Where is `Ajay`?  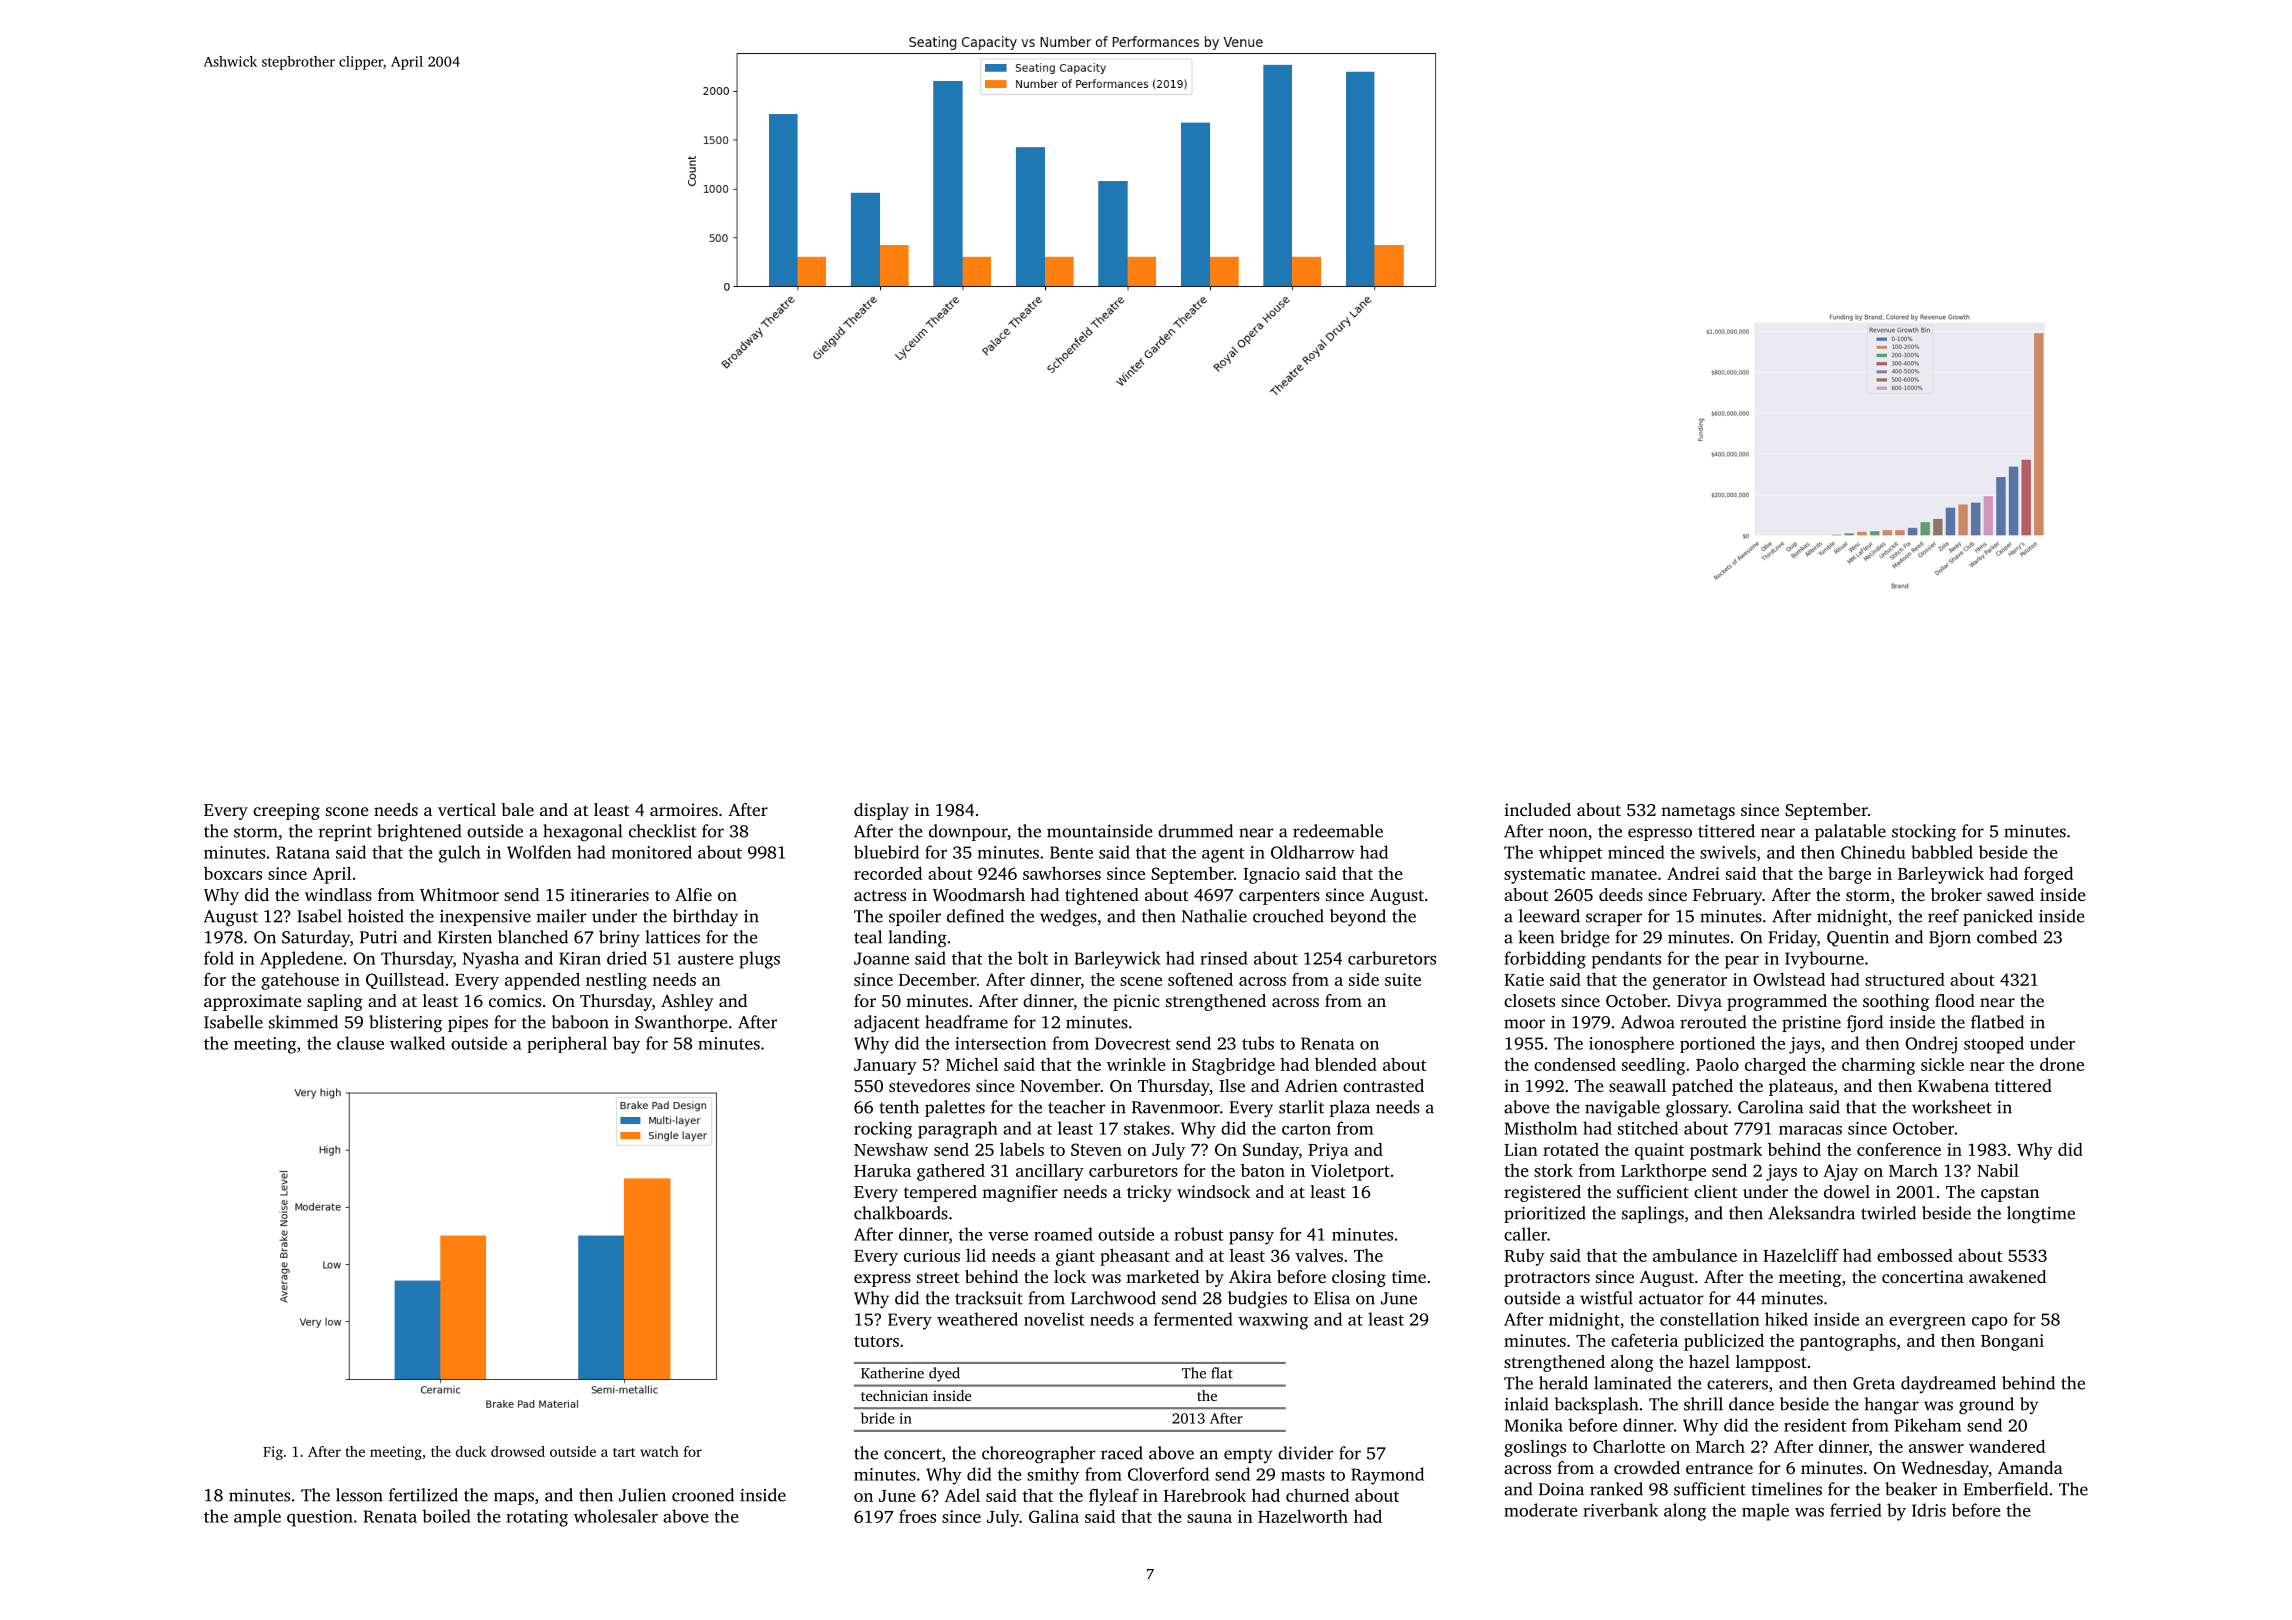 Ajay is located at coordinates (1840, 1172).
